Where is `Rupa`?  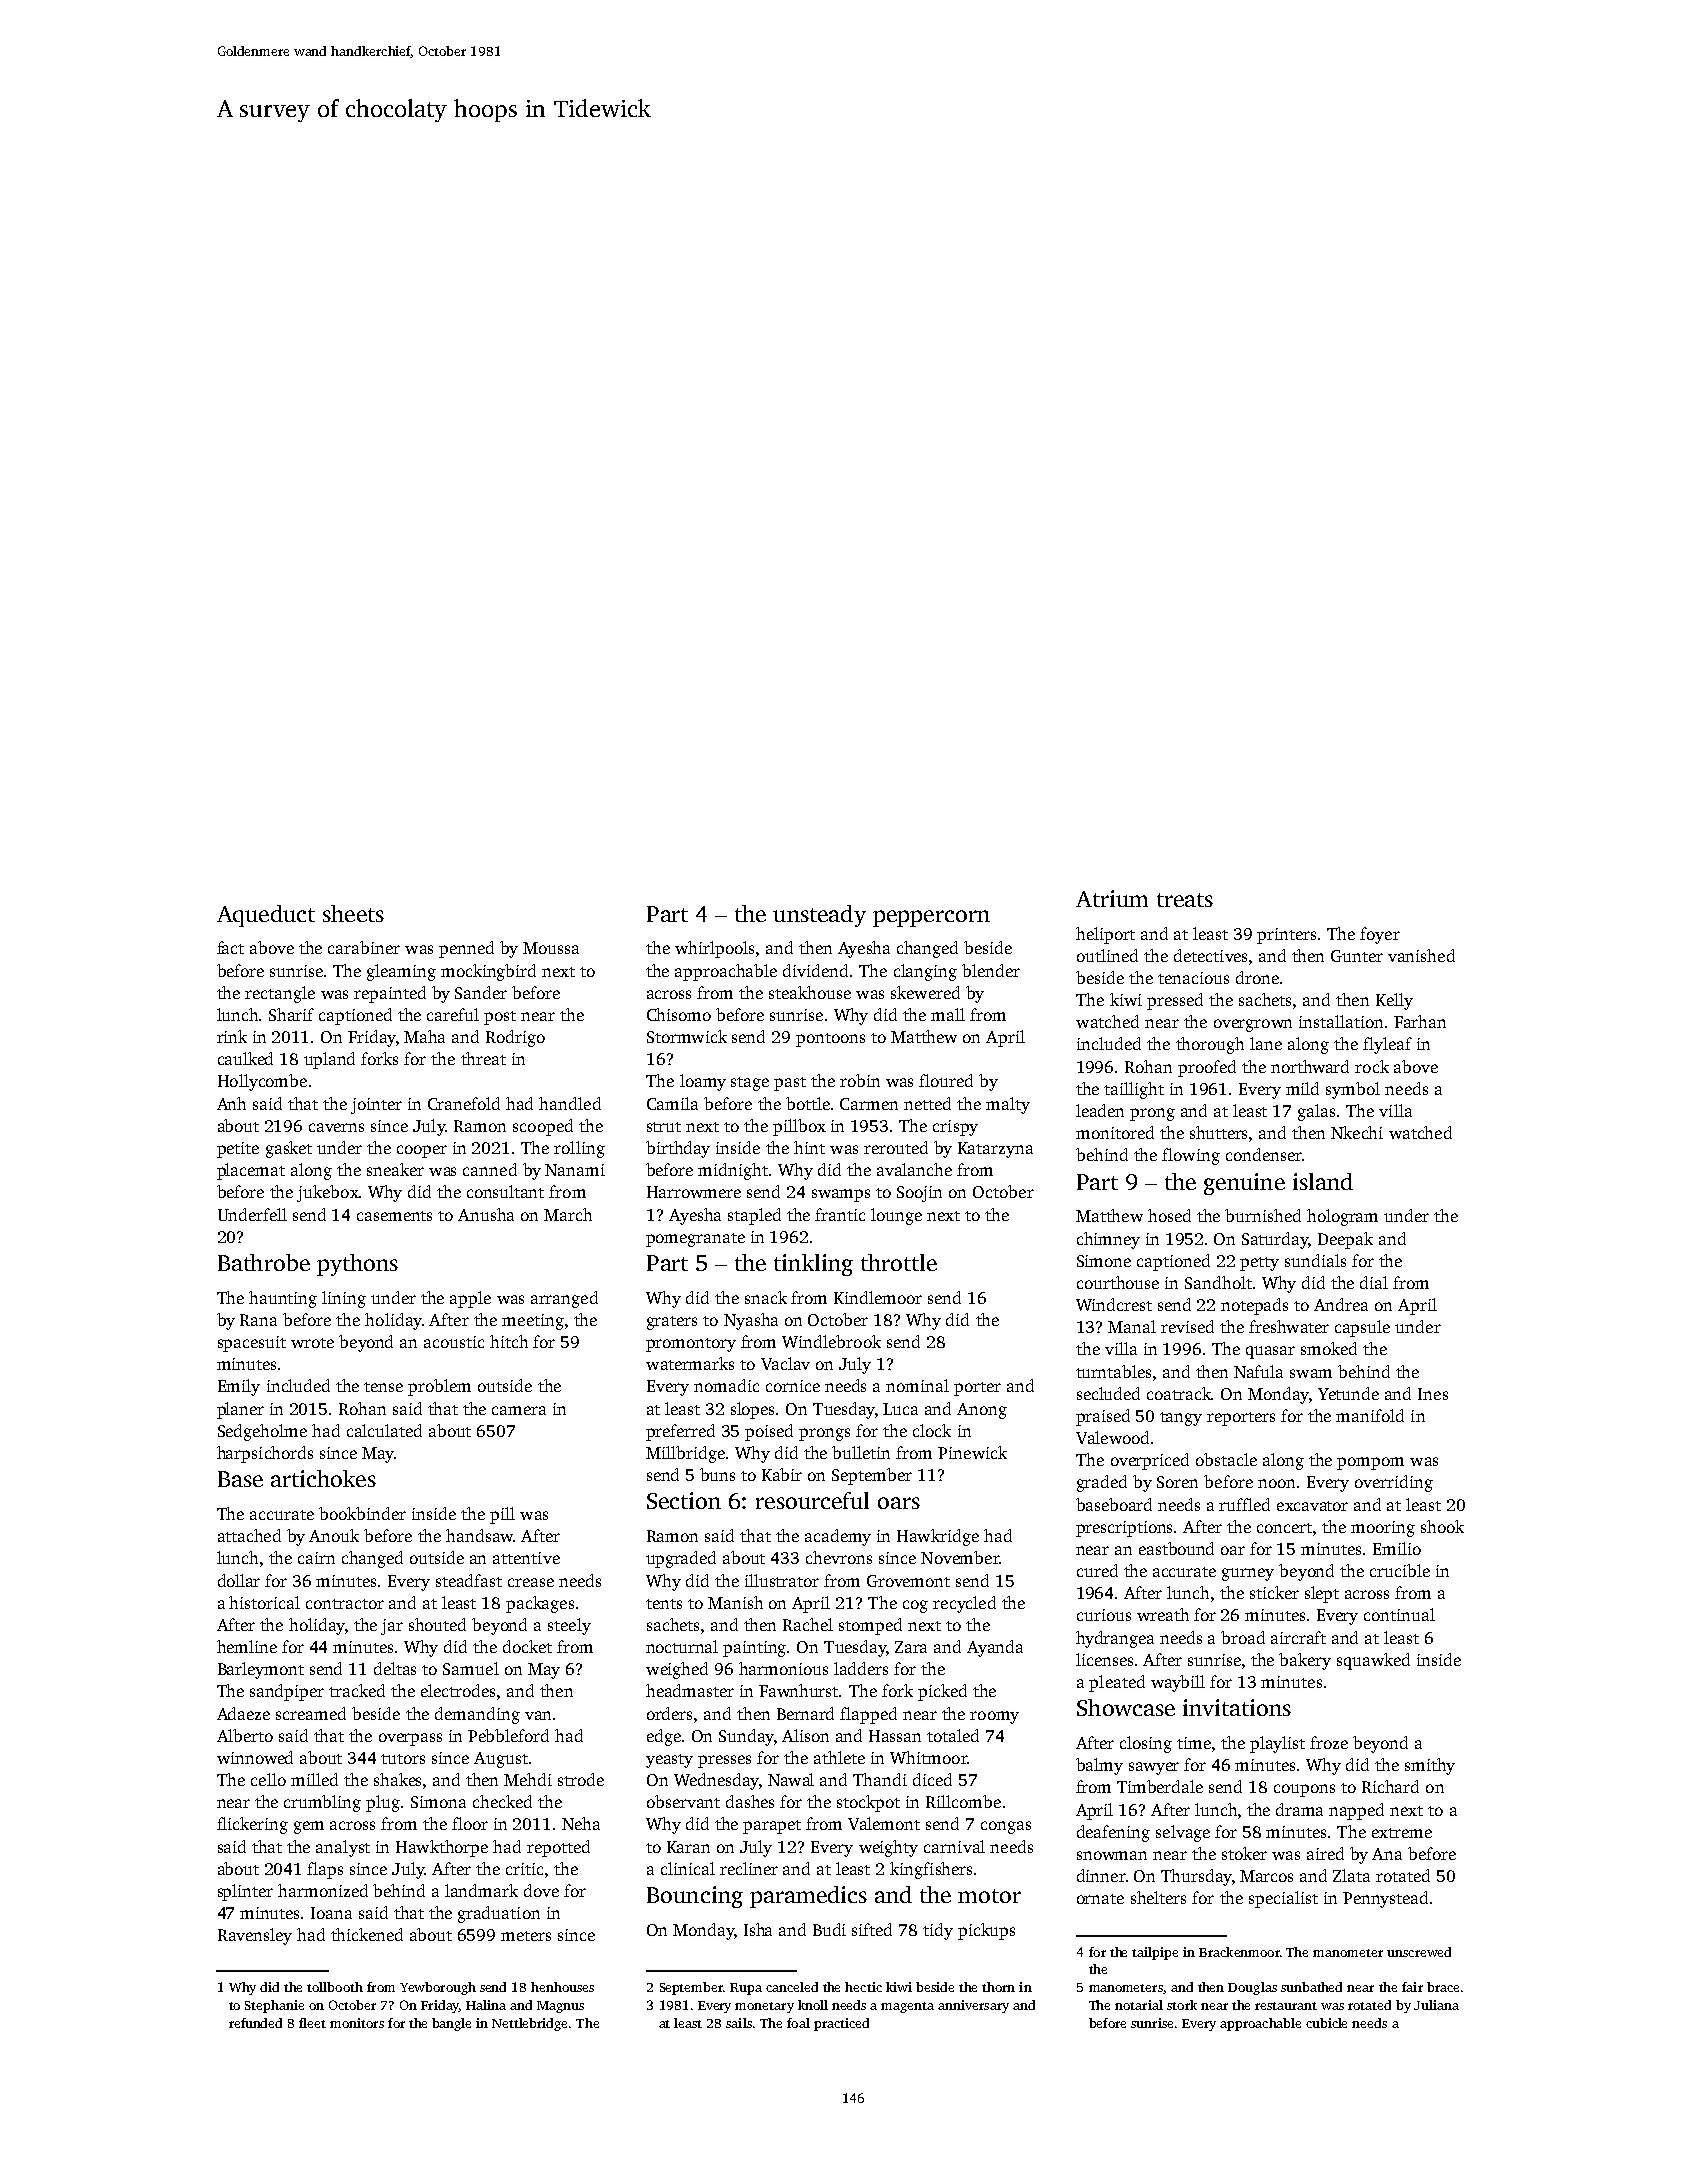 Rupa is located at coordinates (746, 1989).
